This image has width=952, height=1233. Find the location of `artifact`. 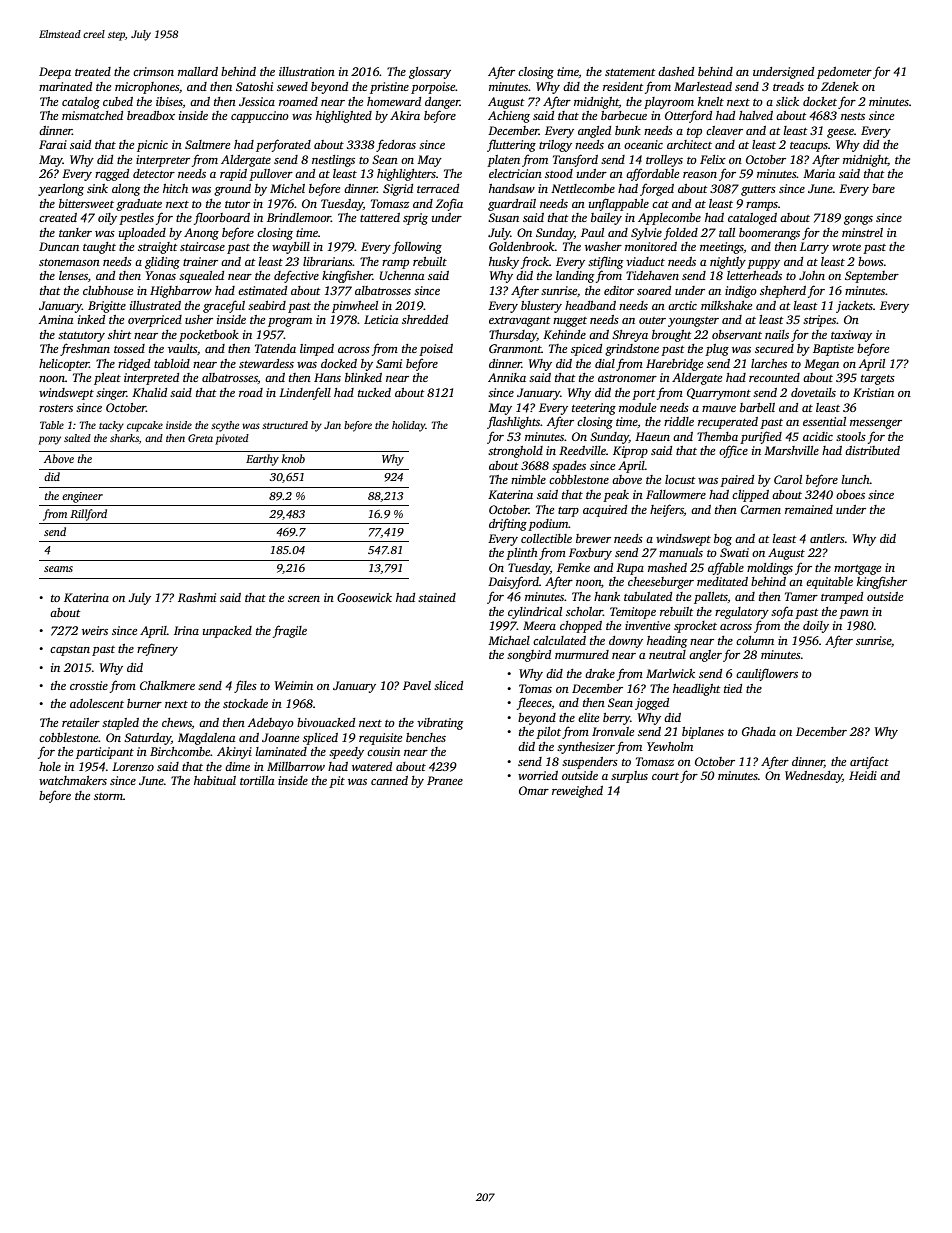

artifact is located at coordinates (869, 762).
